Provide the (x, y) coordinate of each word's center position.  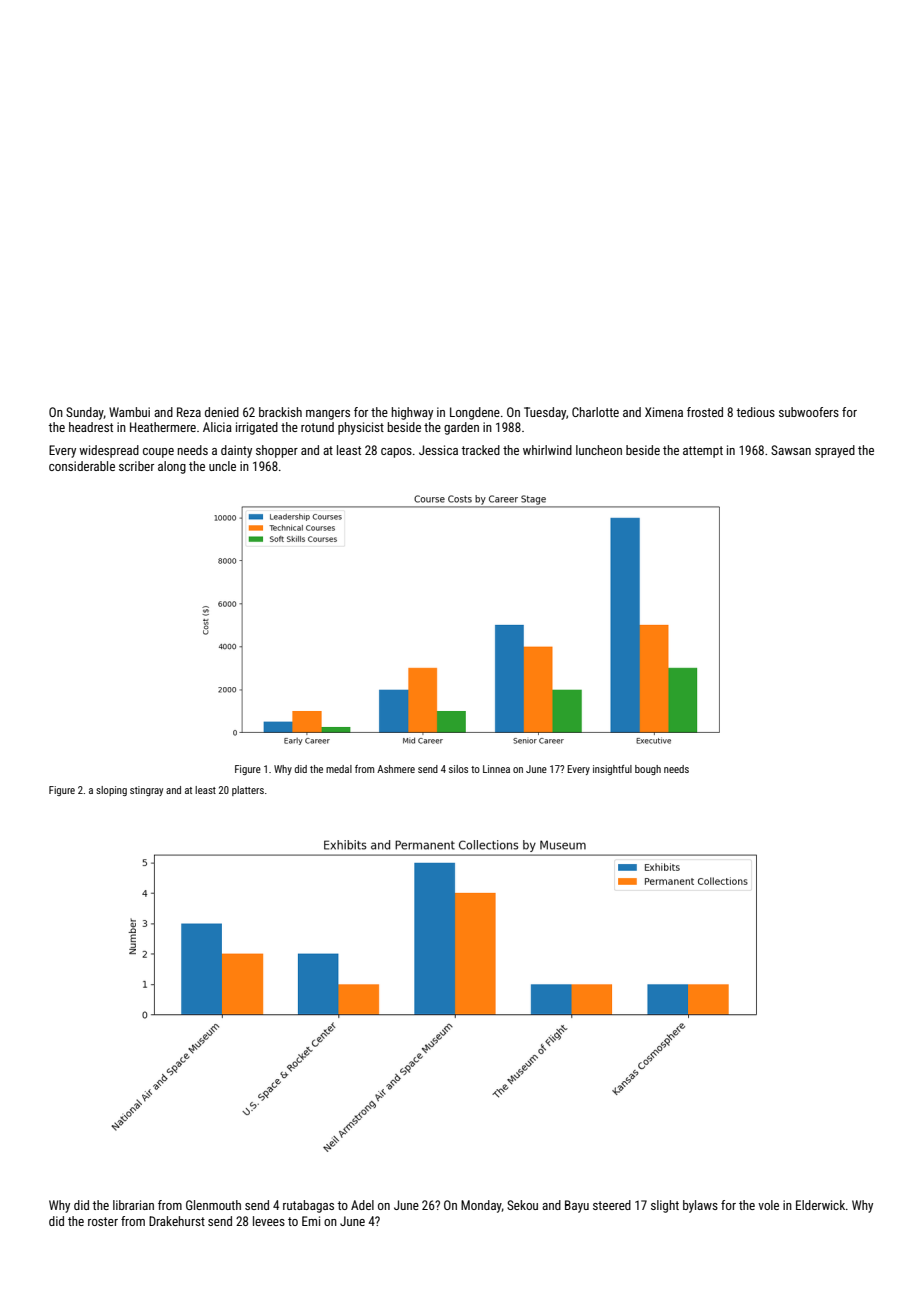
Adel (362, 1205)
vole (768, 1205)
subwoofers (809, 412)
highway (412, 413)
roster (103, 1221)
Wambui (129, 412)
